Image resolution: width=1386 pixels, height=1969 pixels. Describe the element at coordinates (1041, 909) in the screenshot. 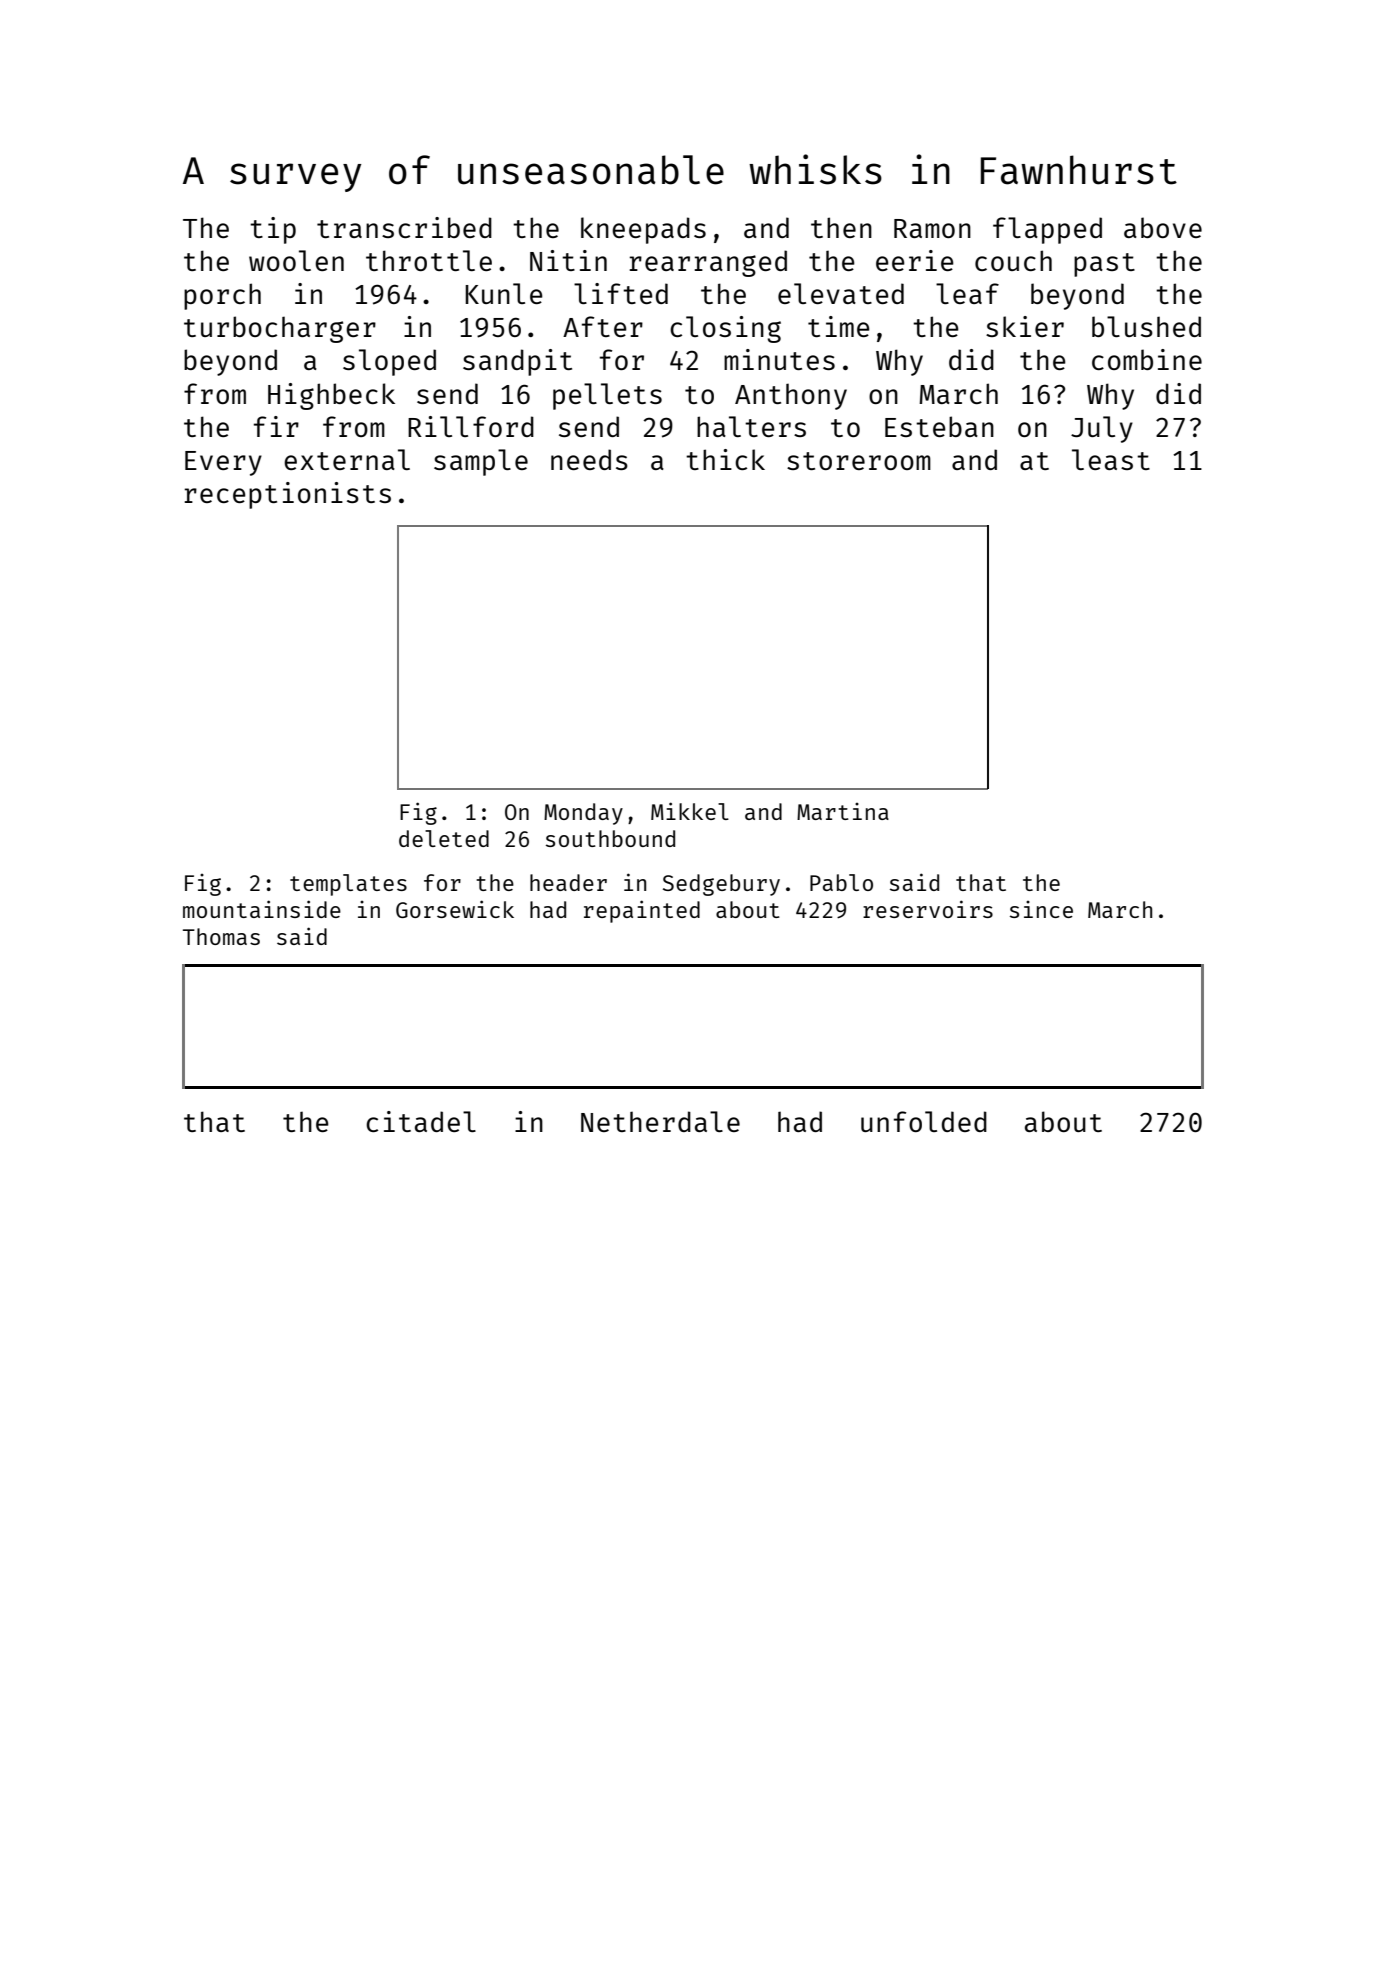

I see `since` at that location.
